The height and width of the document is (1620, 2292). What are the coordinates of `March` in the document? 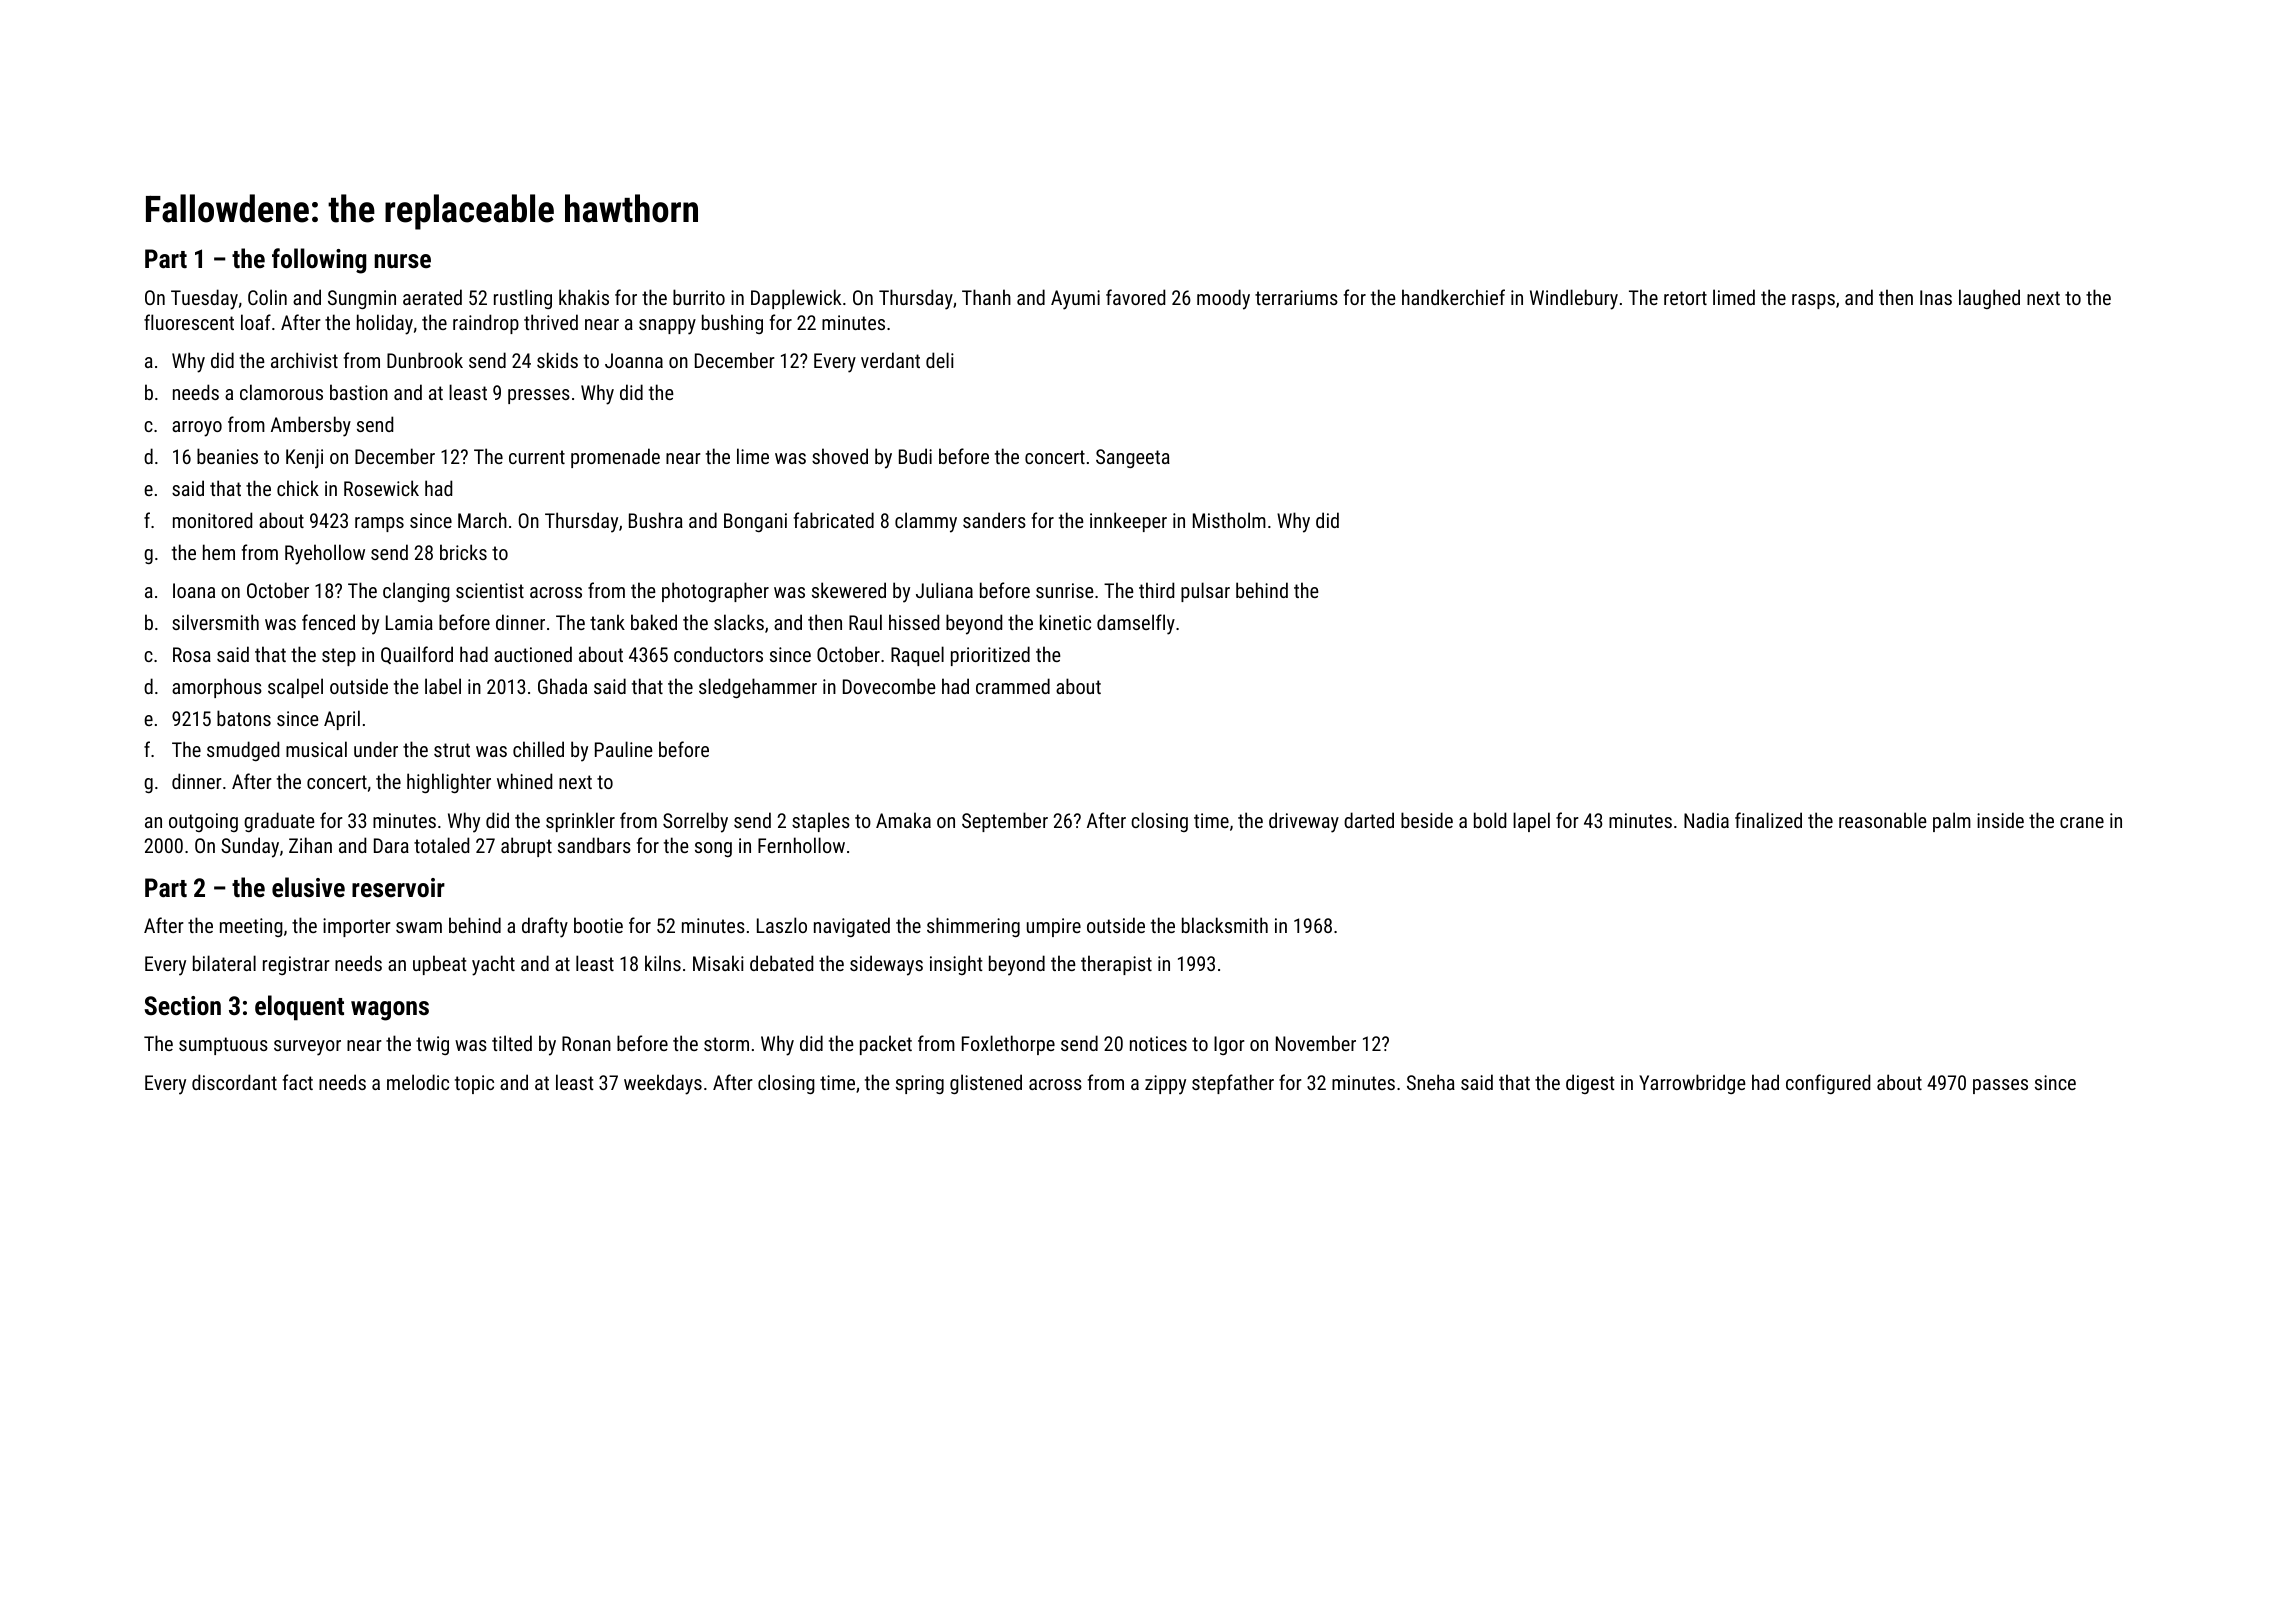 It's located at (482, 520).
